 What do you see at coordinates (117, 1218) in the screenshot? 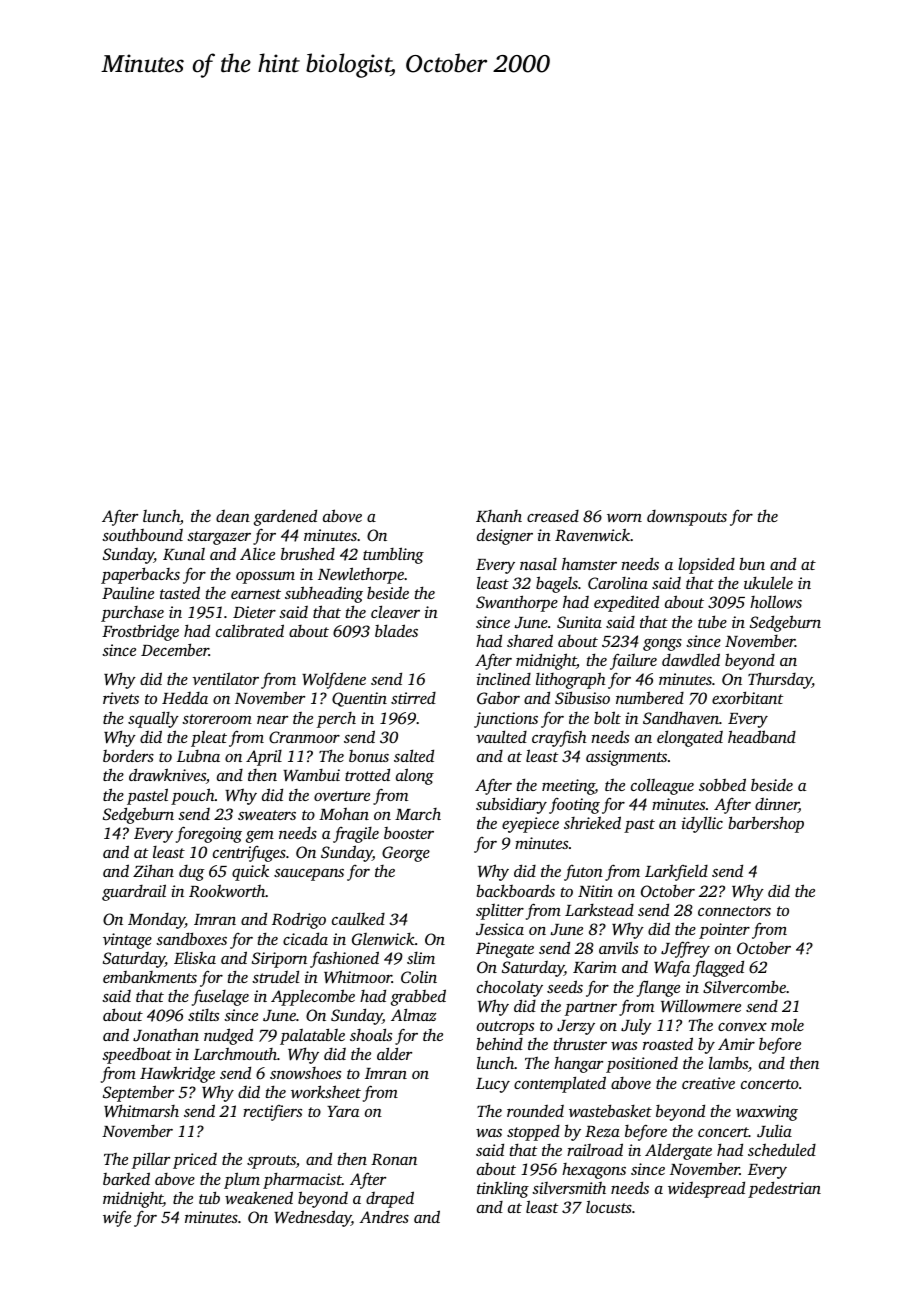
I see `wife` at bounding box center [117, 1218].
